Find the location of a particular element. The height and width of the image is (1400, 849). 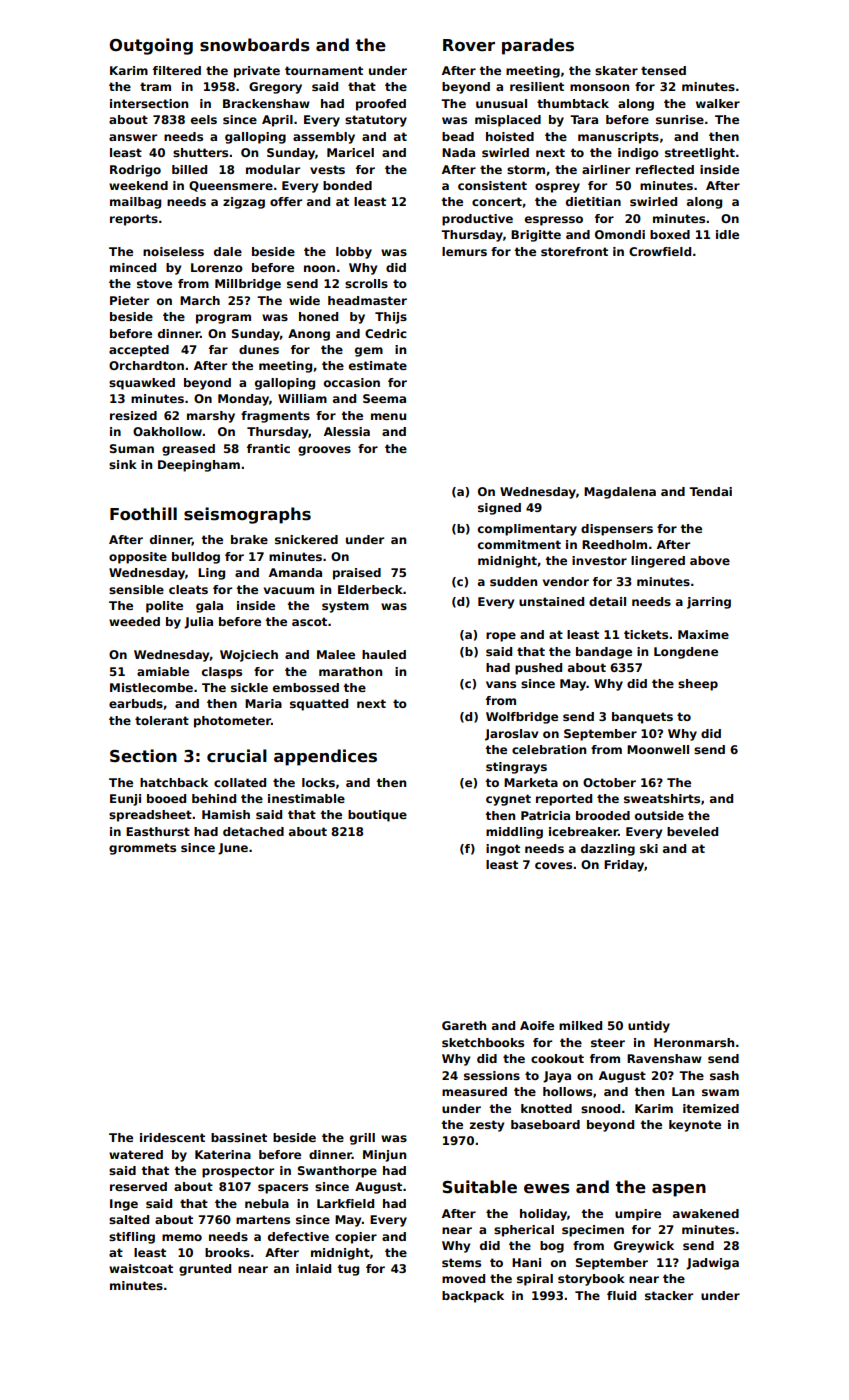

earbuds is located at coordinates (136, 703).
